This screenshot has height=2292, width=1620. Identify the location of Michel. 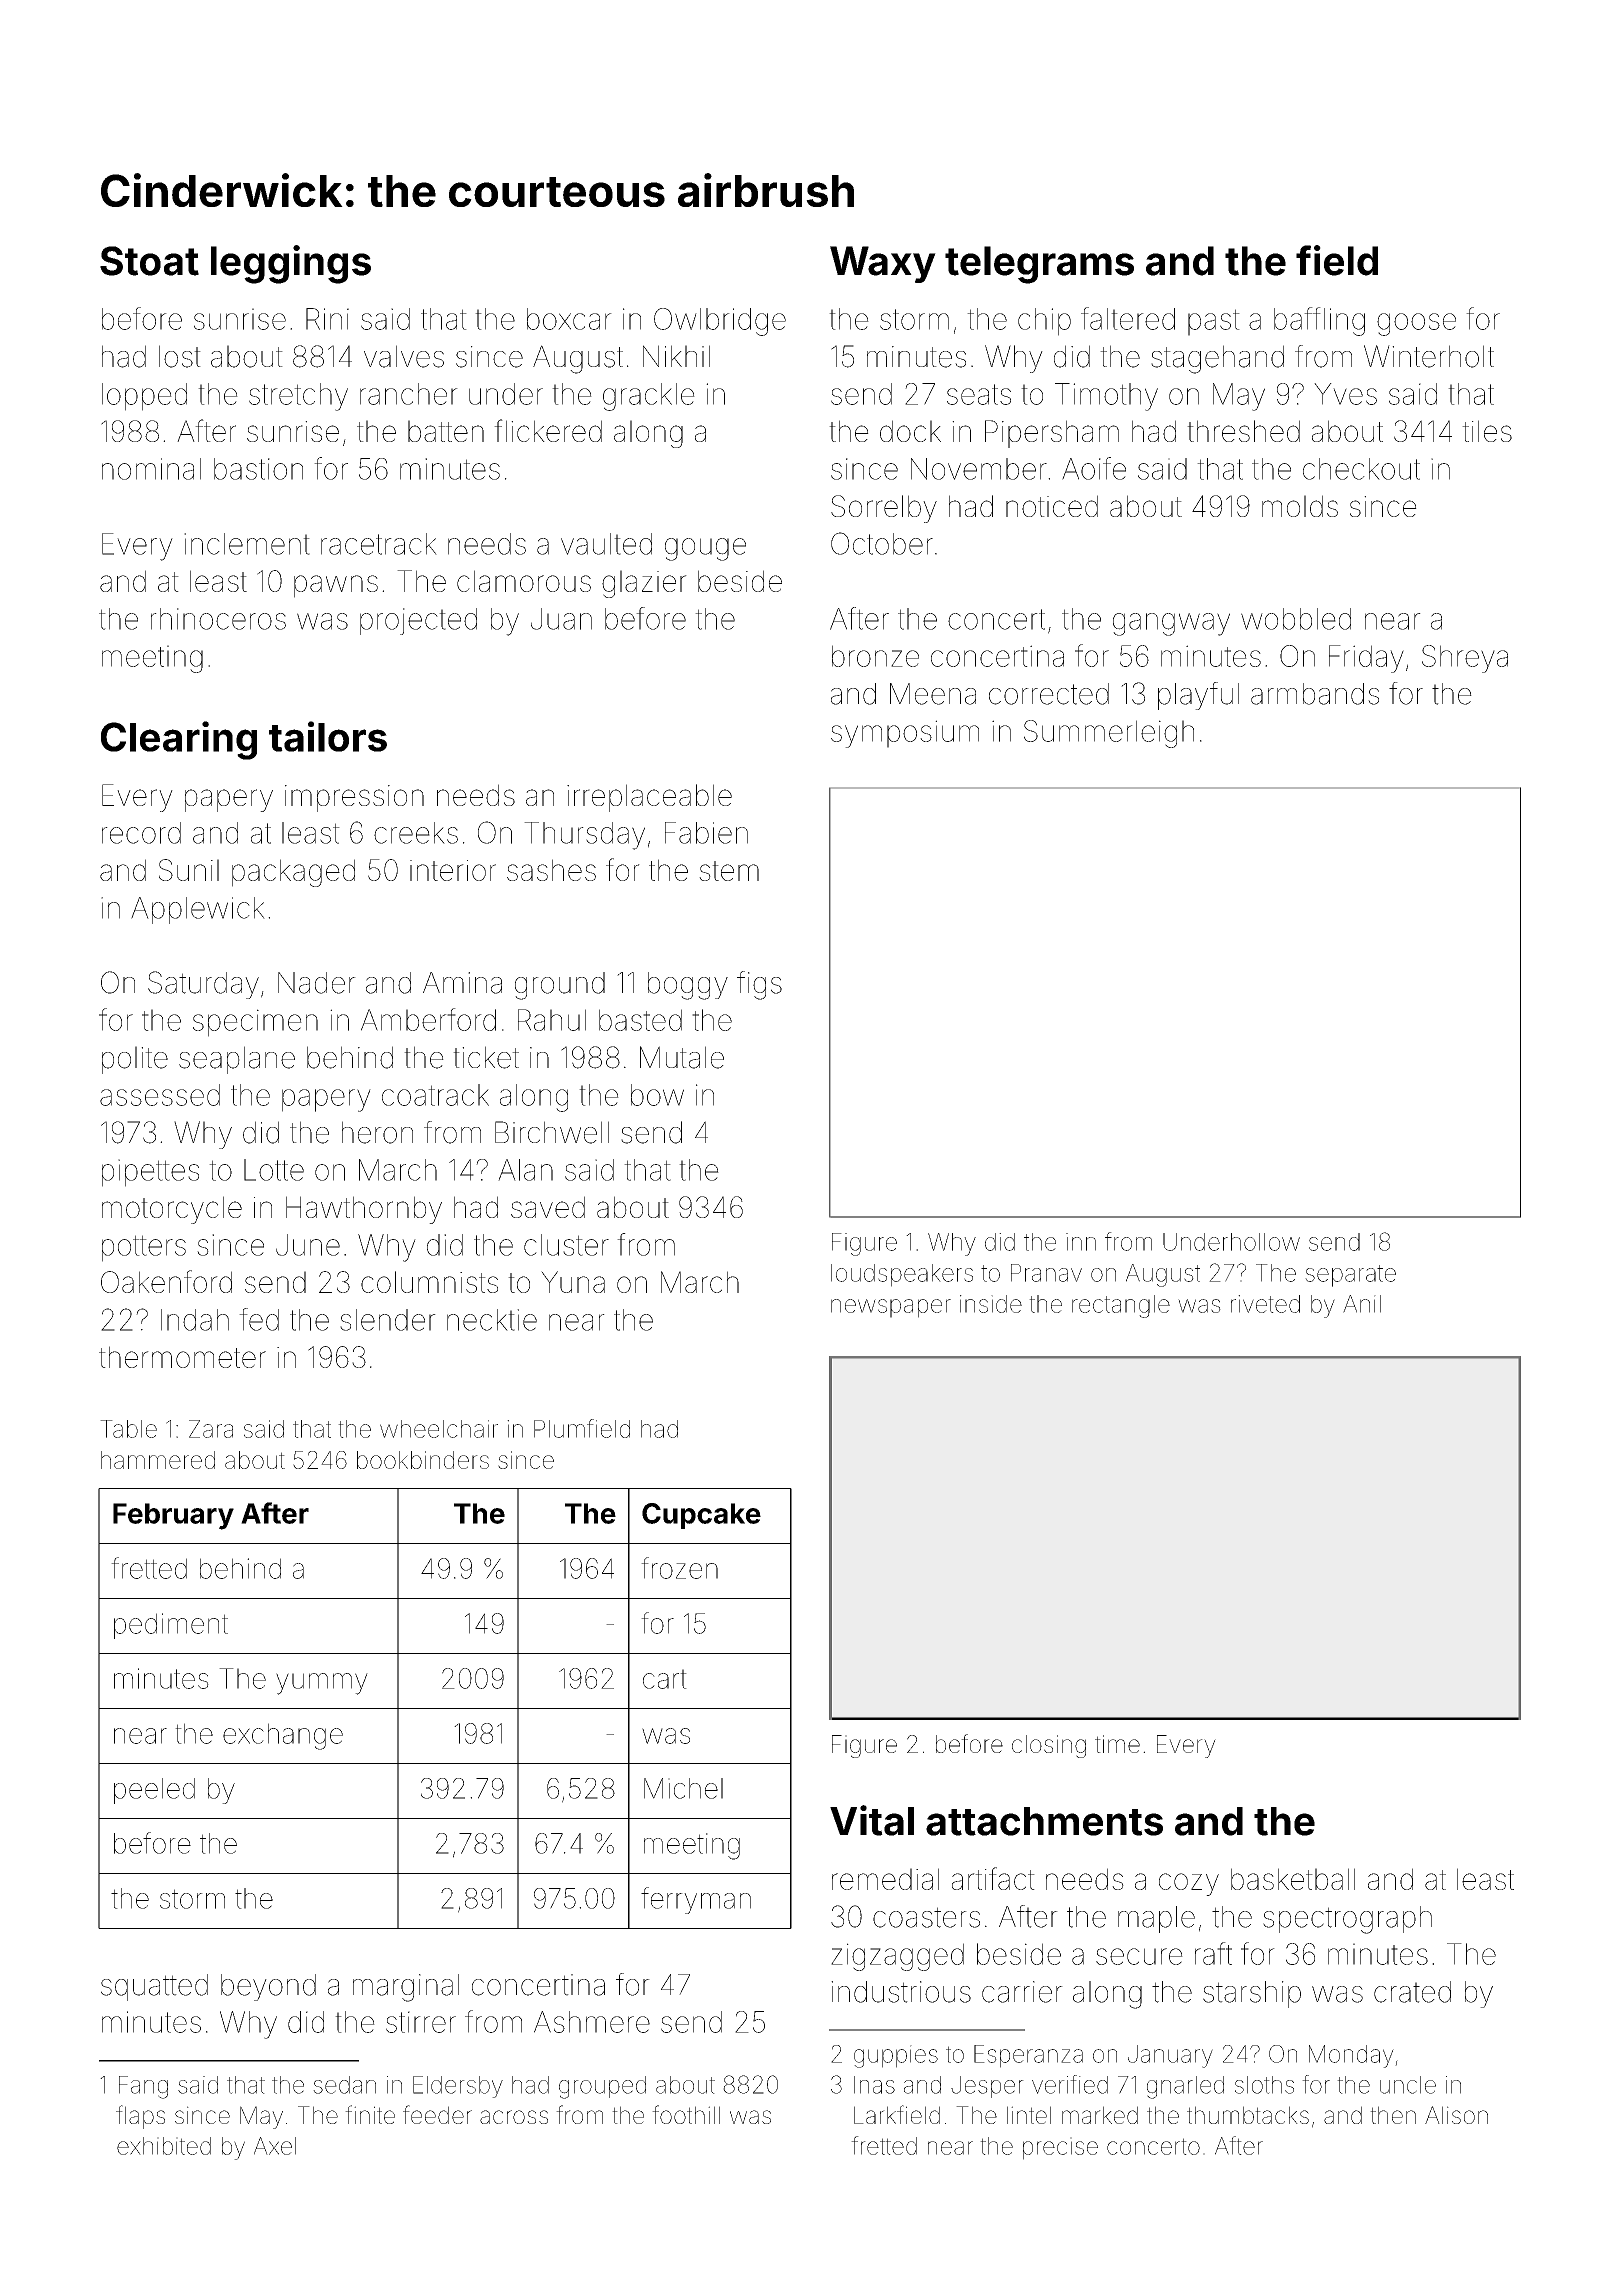
(683, 1788).
